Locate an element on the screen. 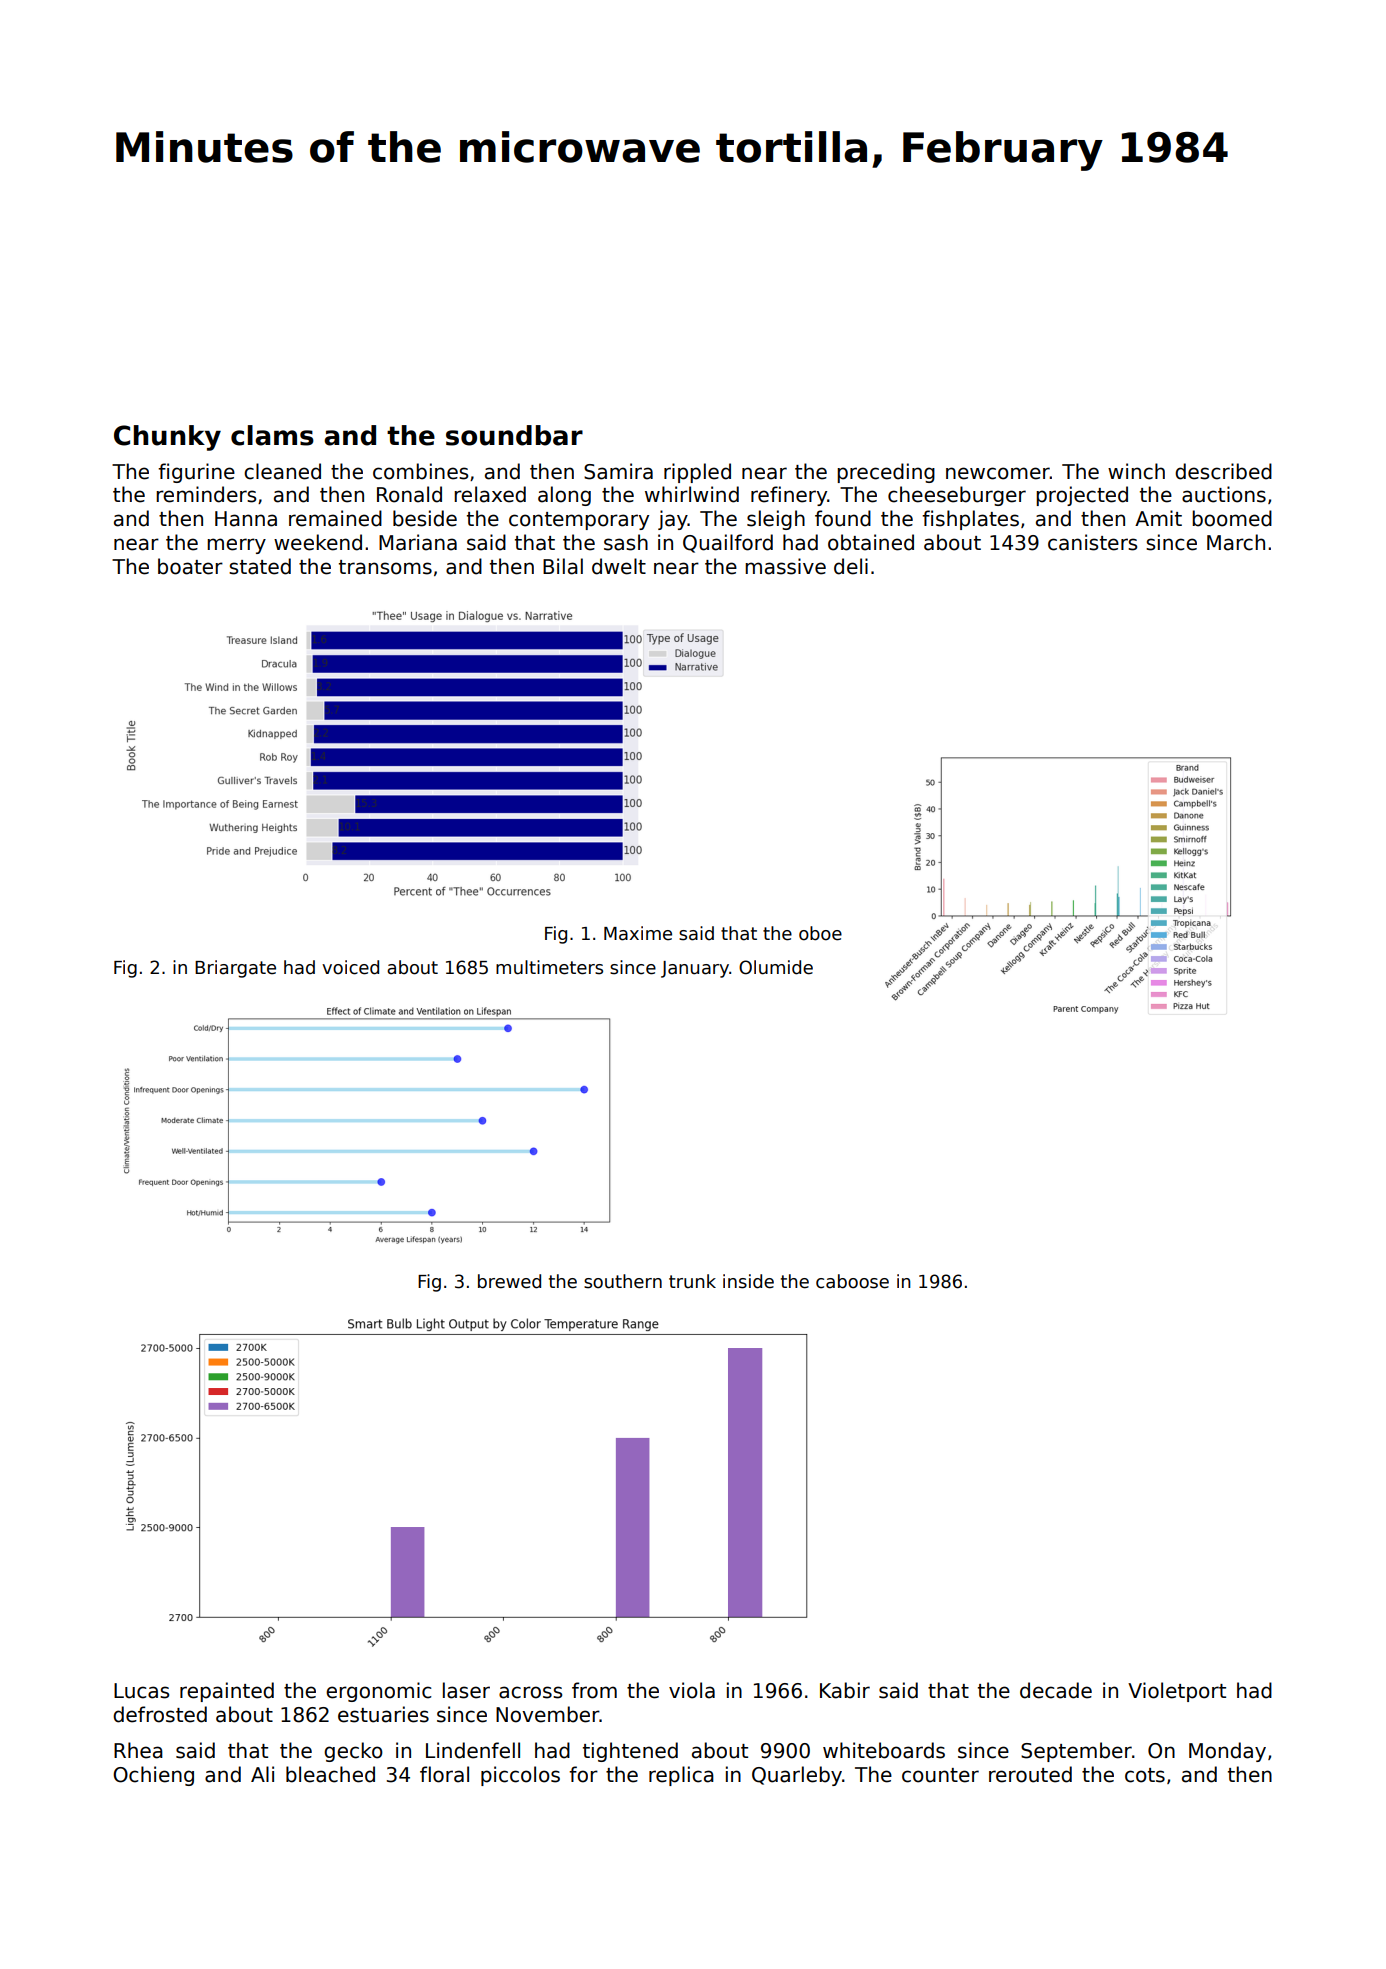 This screenshot has height=1969, width=1386. winch is located at coordinates (1136, 471).
